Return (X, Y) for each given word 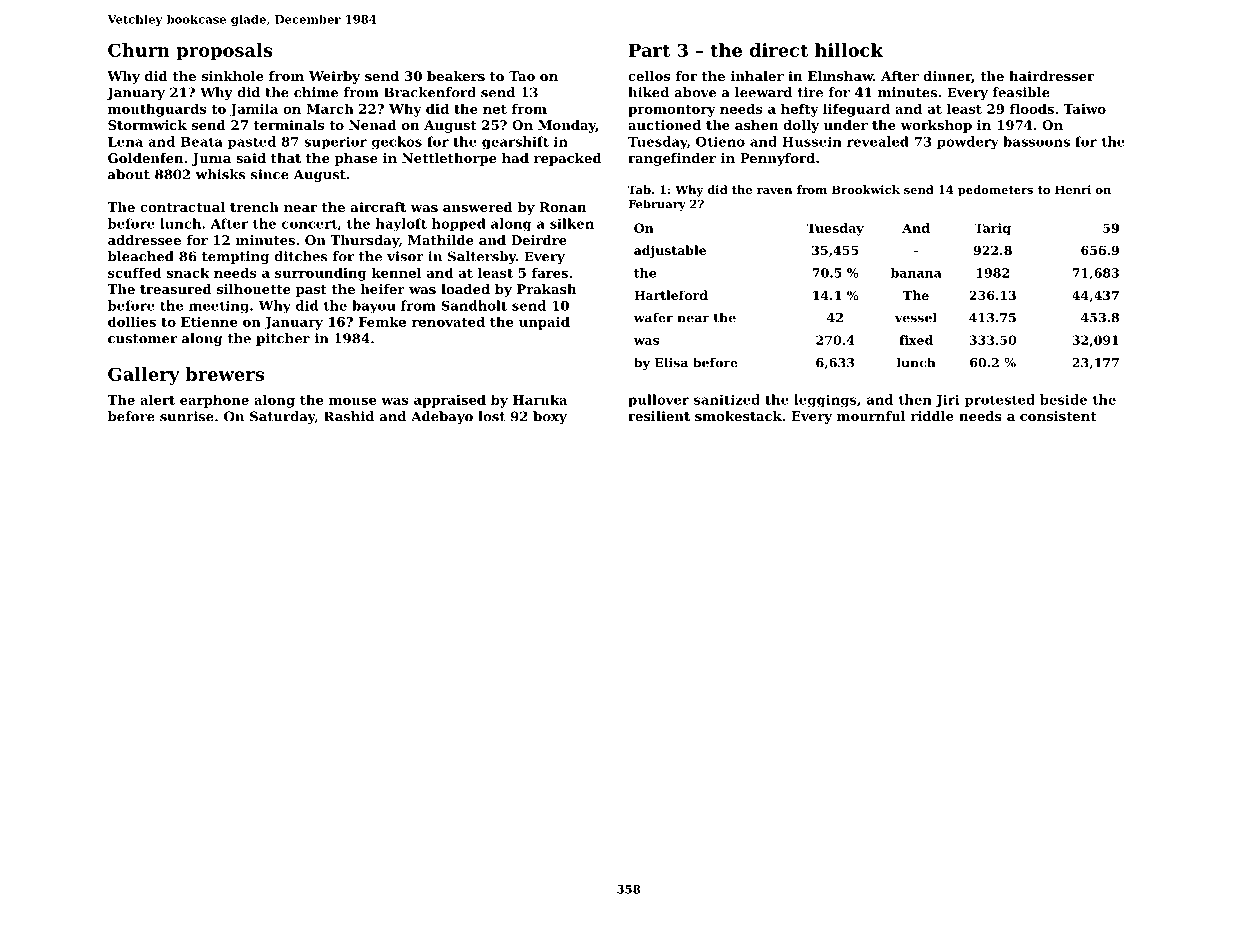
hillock (849, 50)
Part (649, 50)
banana (916, 273)
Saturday (282, 417)
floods (1032, 108)
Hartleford (671, 295)
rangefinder (672, 159)
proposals (225, 52)
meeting (219, 306)
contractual (182, 207)
